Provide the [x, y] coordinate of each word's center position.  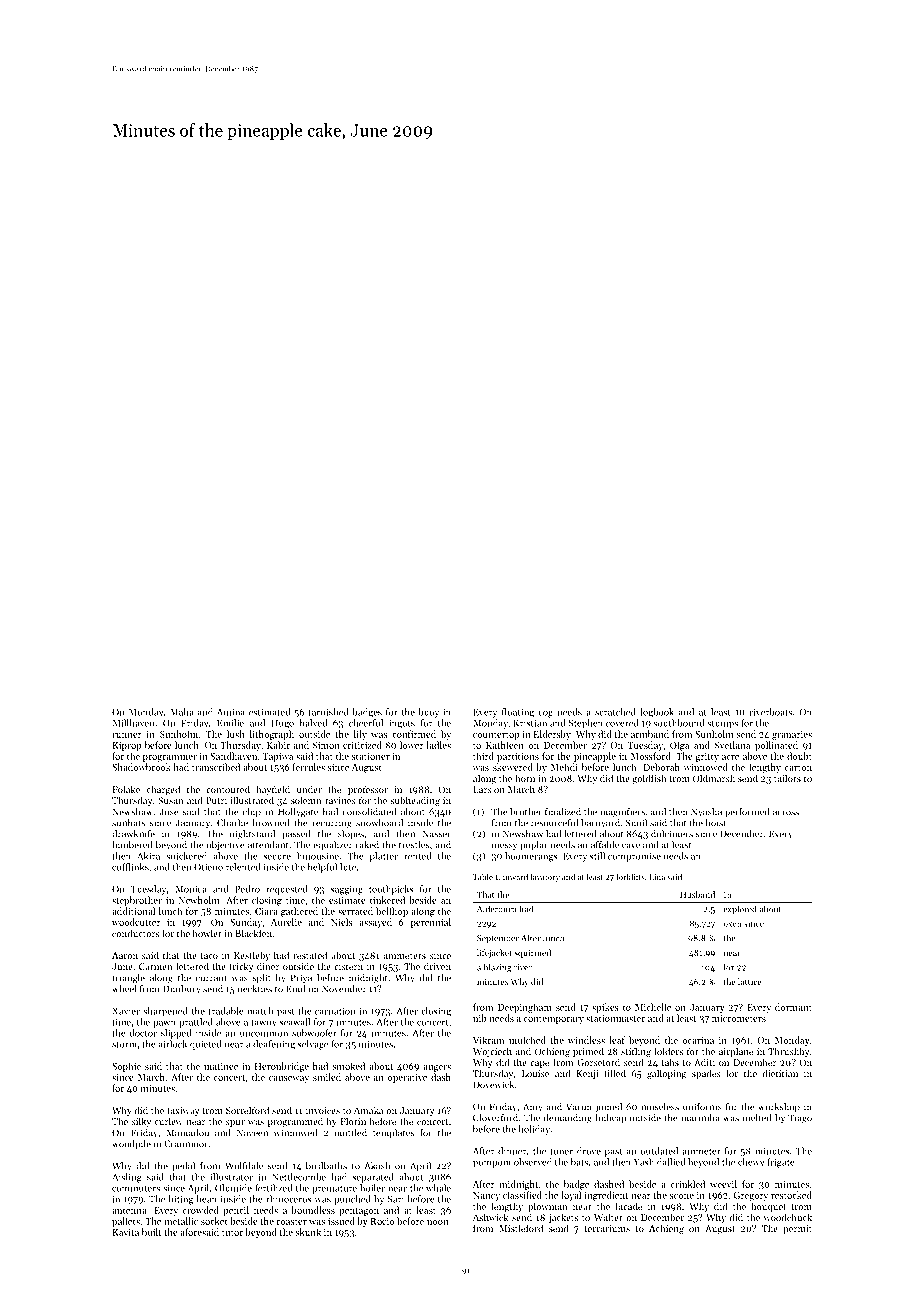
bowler [207, 933]
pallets [126, 1222]
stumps [722, 725]
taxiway [183, 1111]
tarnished [328, 712]
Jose [169, 812]
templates [393, 1134]
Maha [182, 712]
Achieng [666, 1229]
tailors [787, 778]
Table [483, 876]
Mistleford [521, 1228]
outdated [659, 1151]
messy [505, 846]
